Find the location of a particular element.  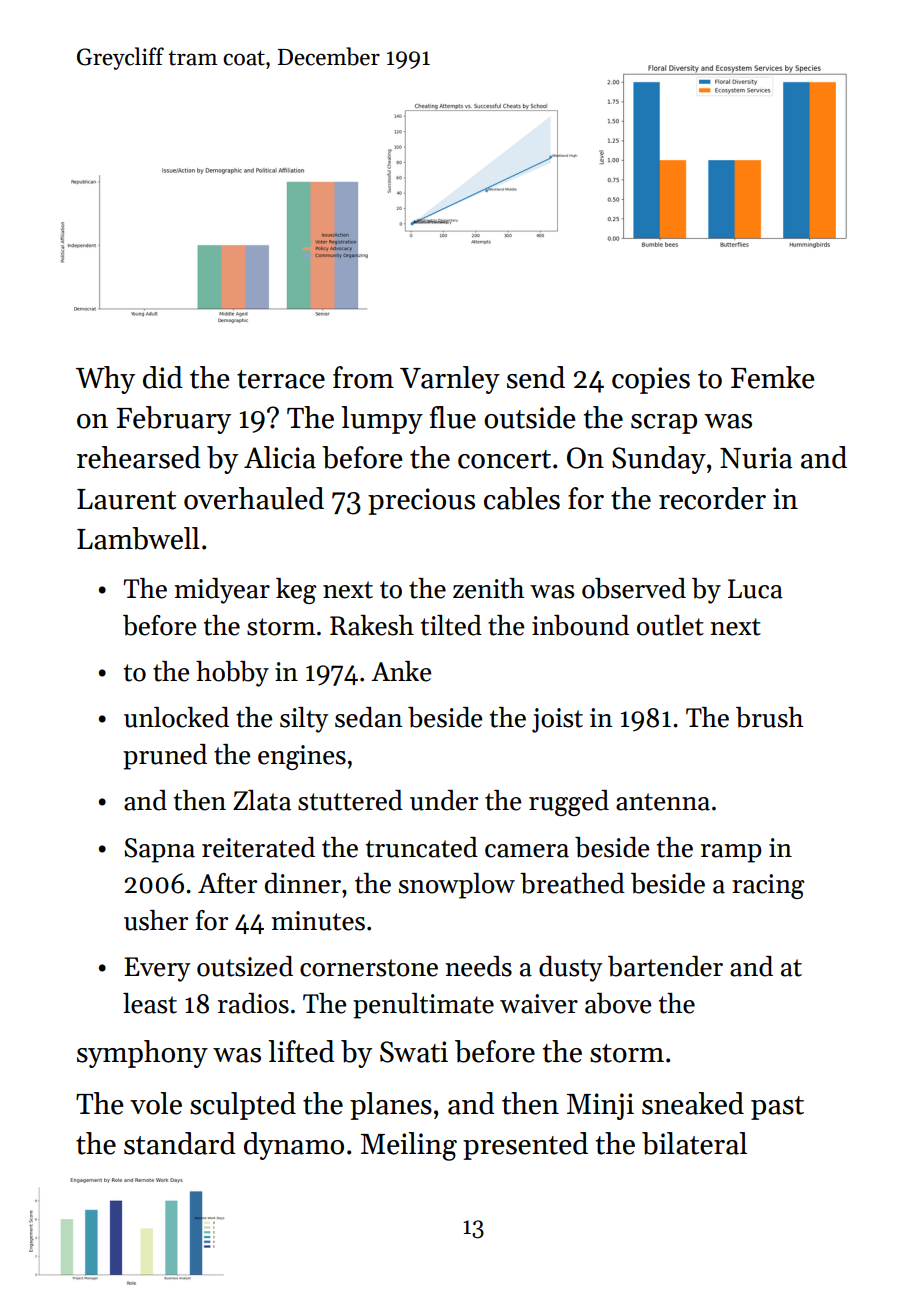

Zlata is located at coordinates (262, 800).
